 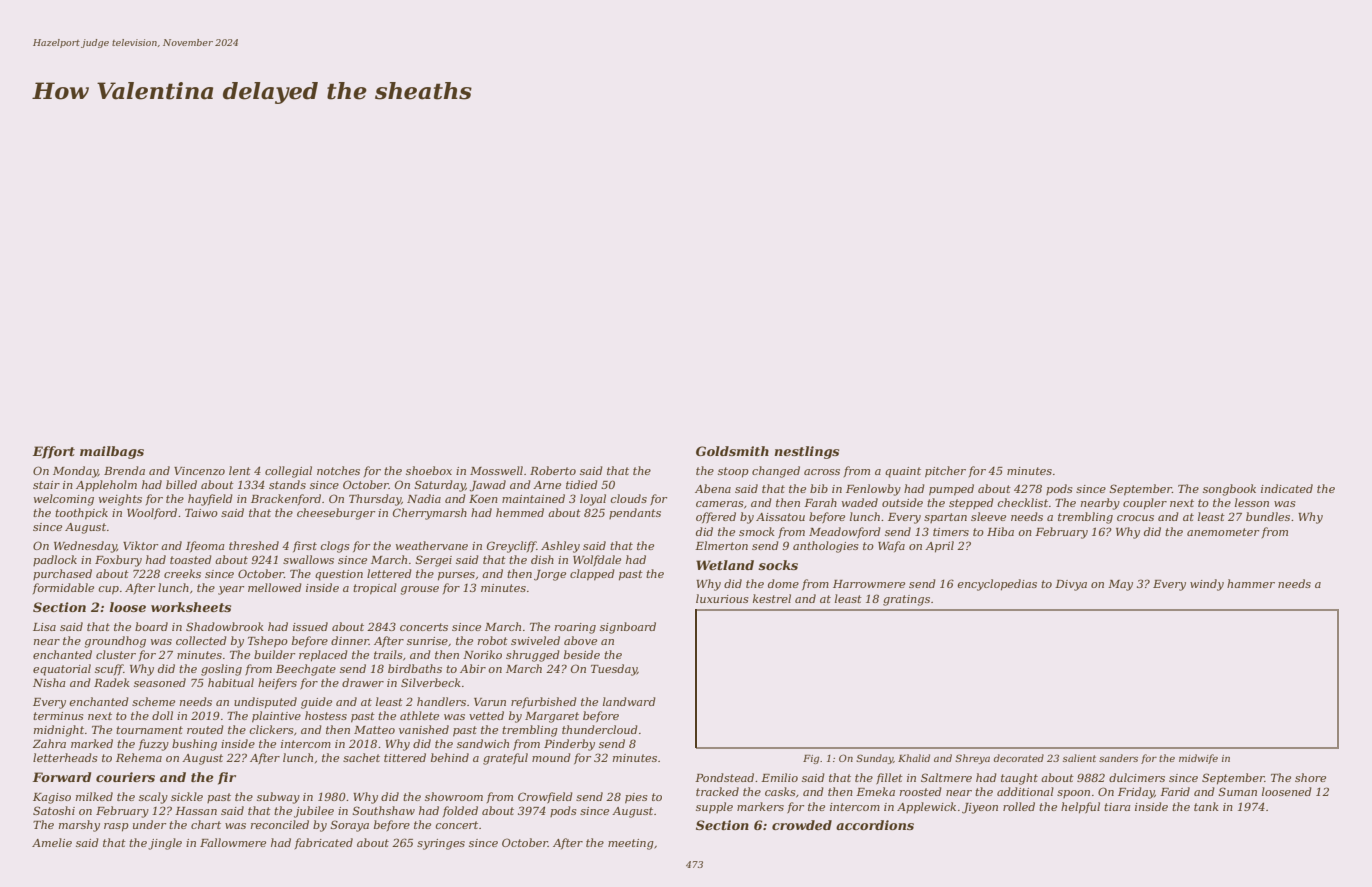 I want to click on indicated, so click(x=1287, y=488).
